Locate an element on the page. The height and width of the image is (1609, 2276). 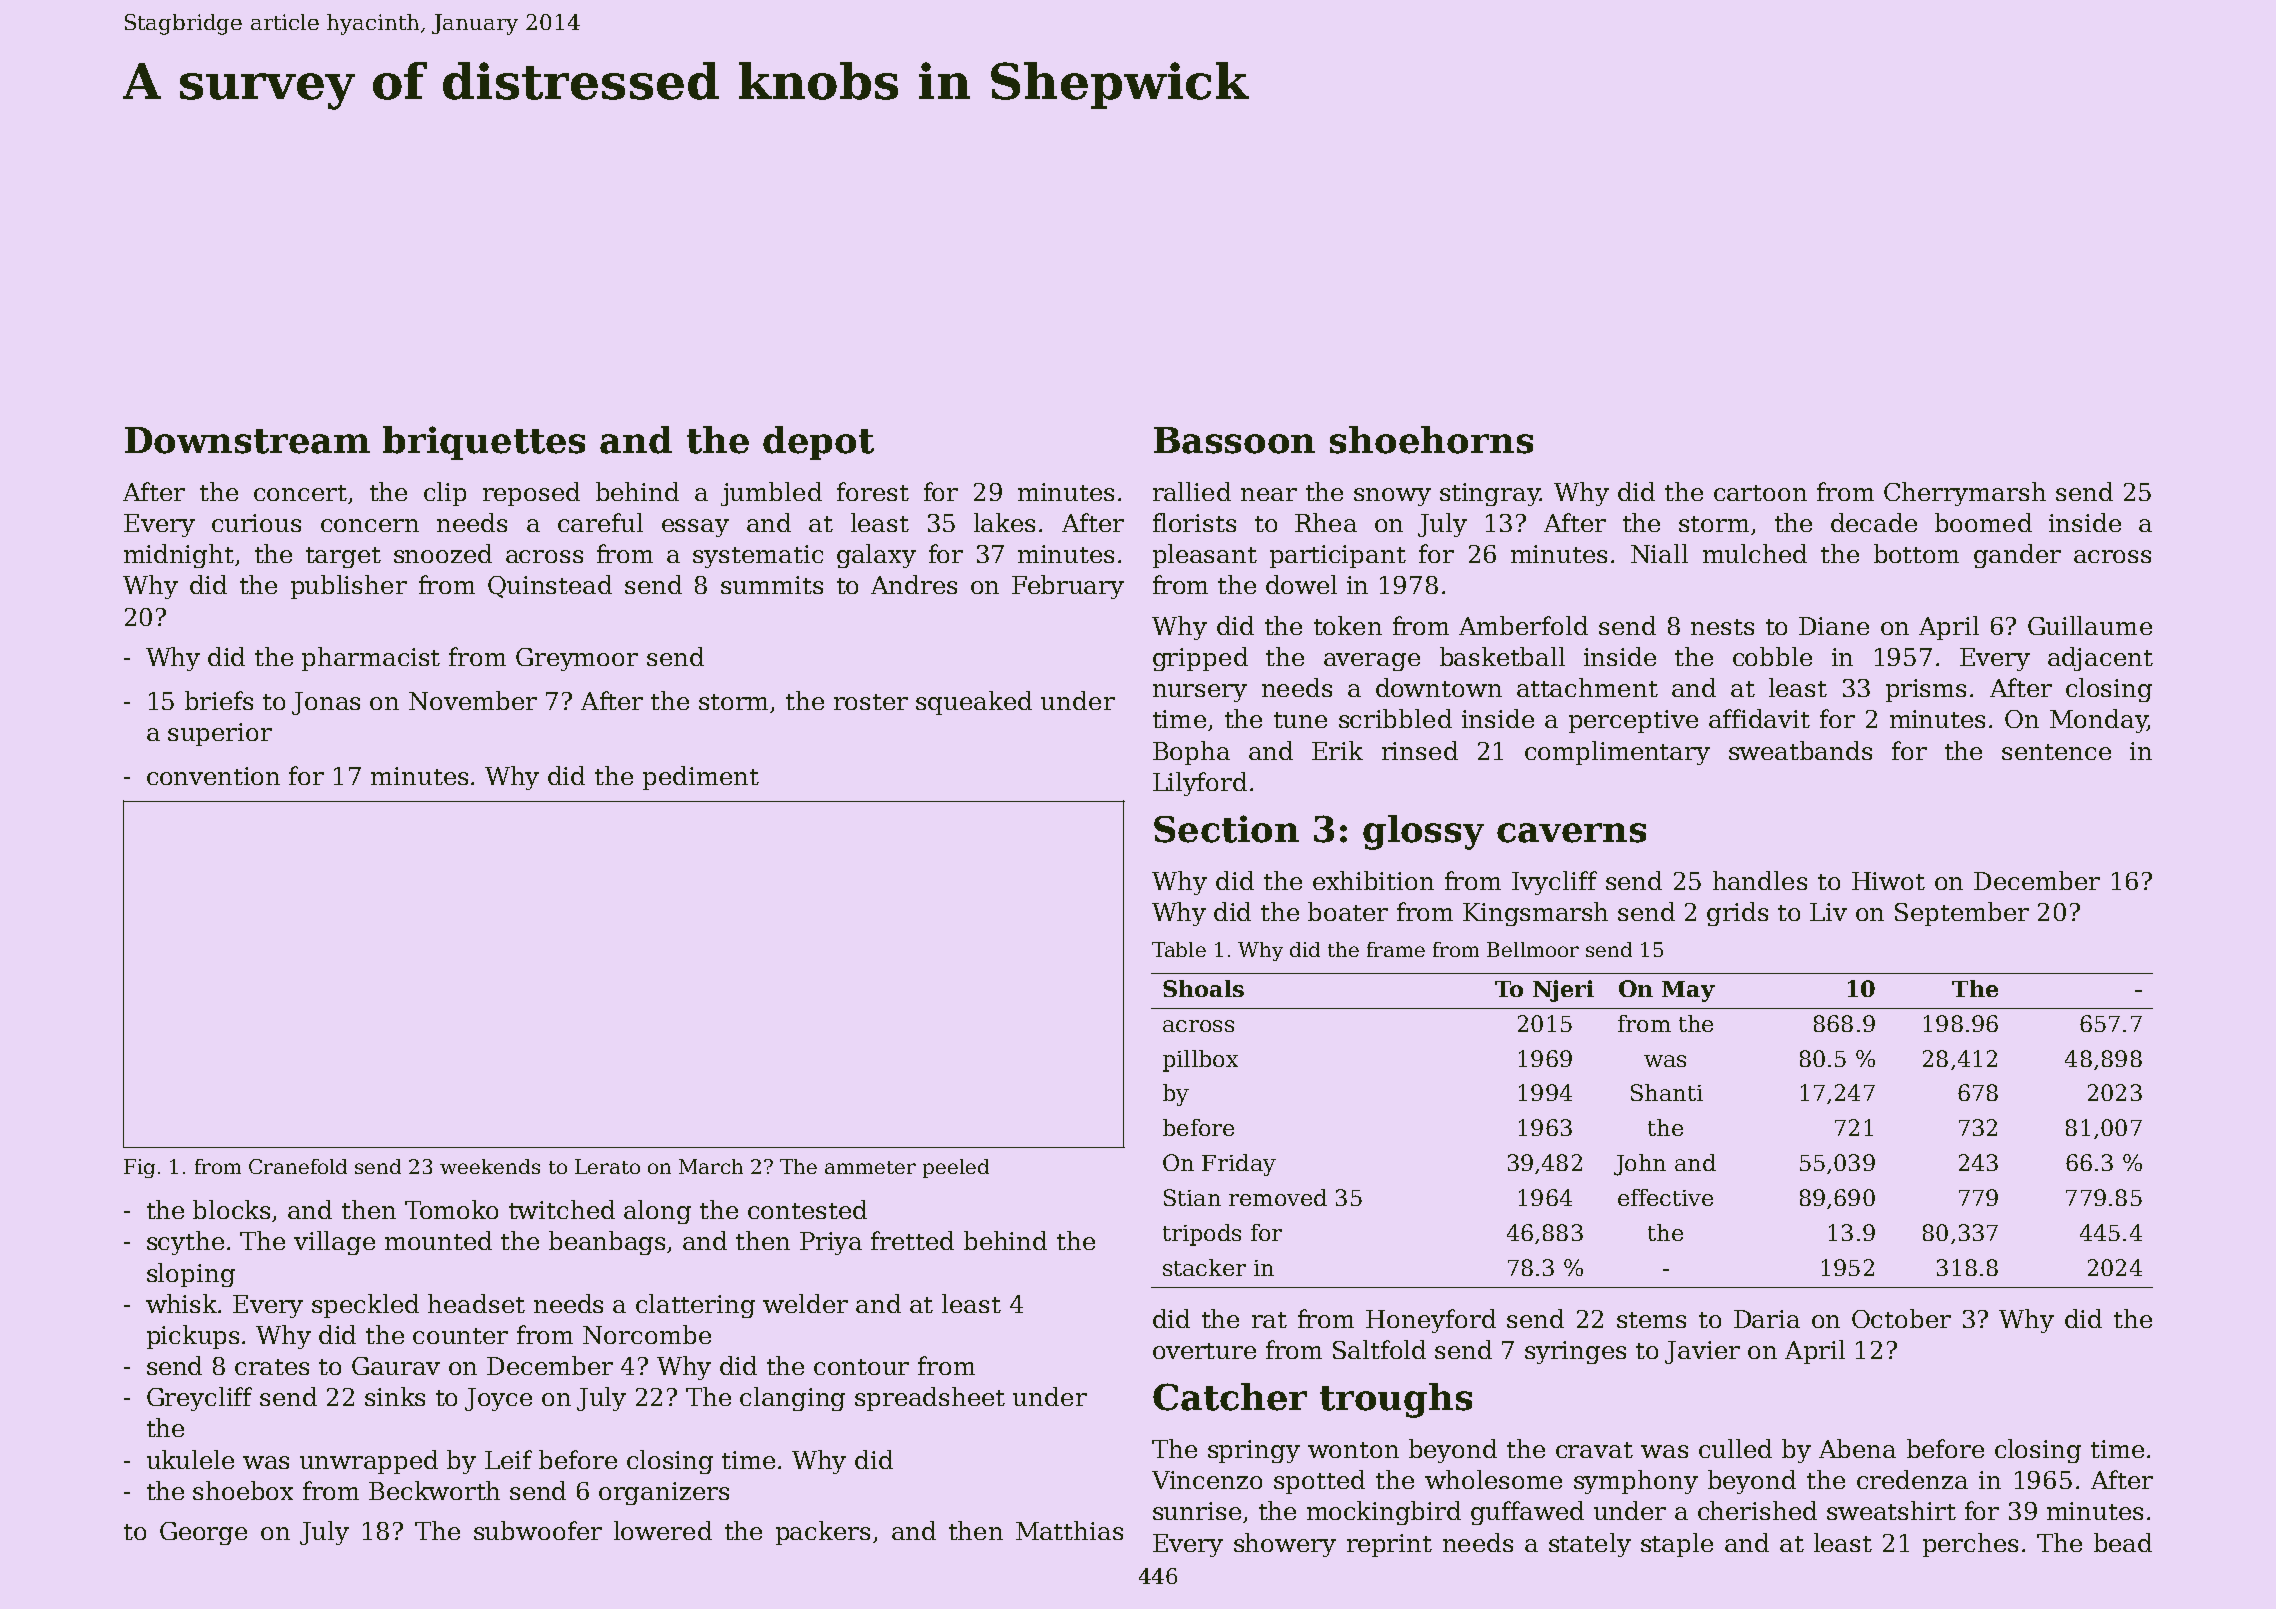
shoehorns is located at coordinates (1431, 440).
